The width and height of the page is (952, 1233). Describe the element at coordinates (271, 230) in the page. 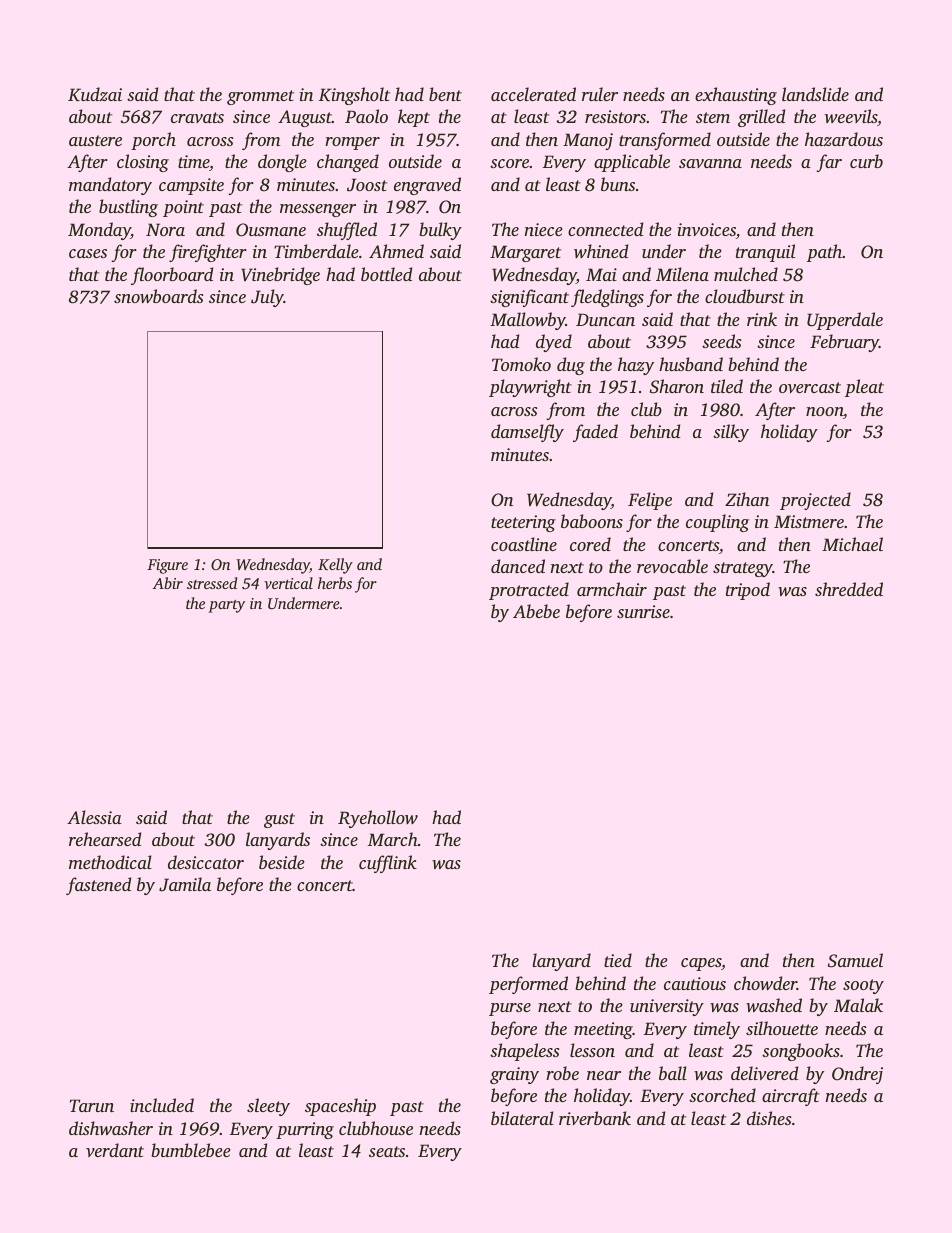

I see `Ousmane` at that location.
